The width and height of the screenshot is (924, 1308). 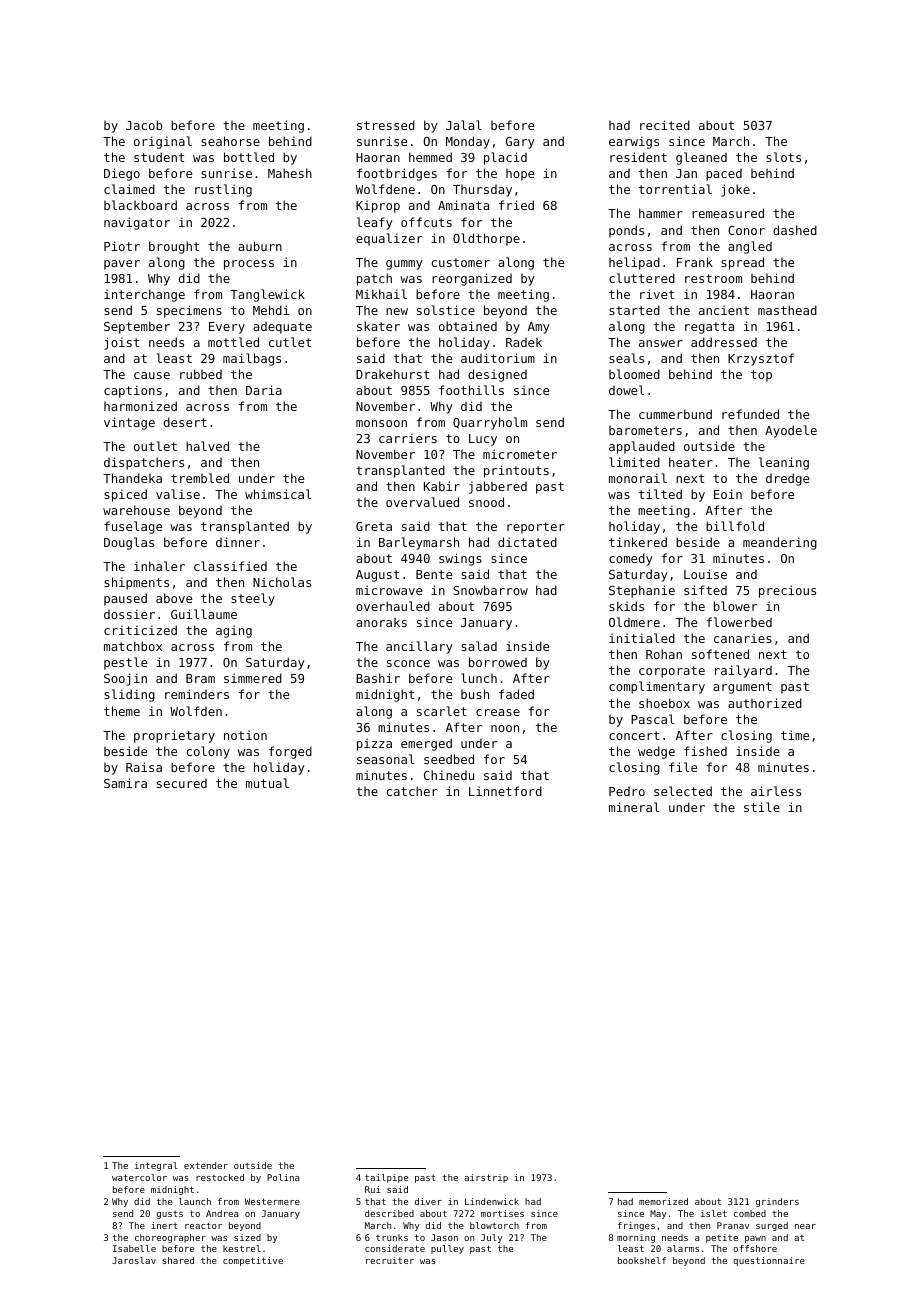 I want to click on cutlet, so click(x=290, y=342).
